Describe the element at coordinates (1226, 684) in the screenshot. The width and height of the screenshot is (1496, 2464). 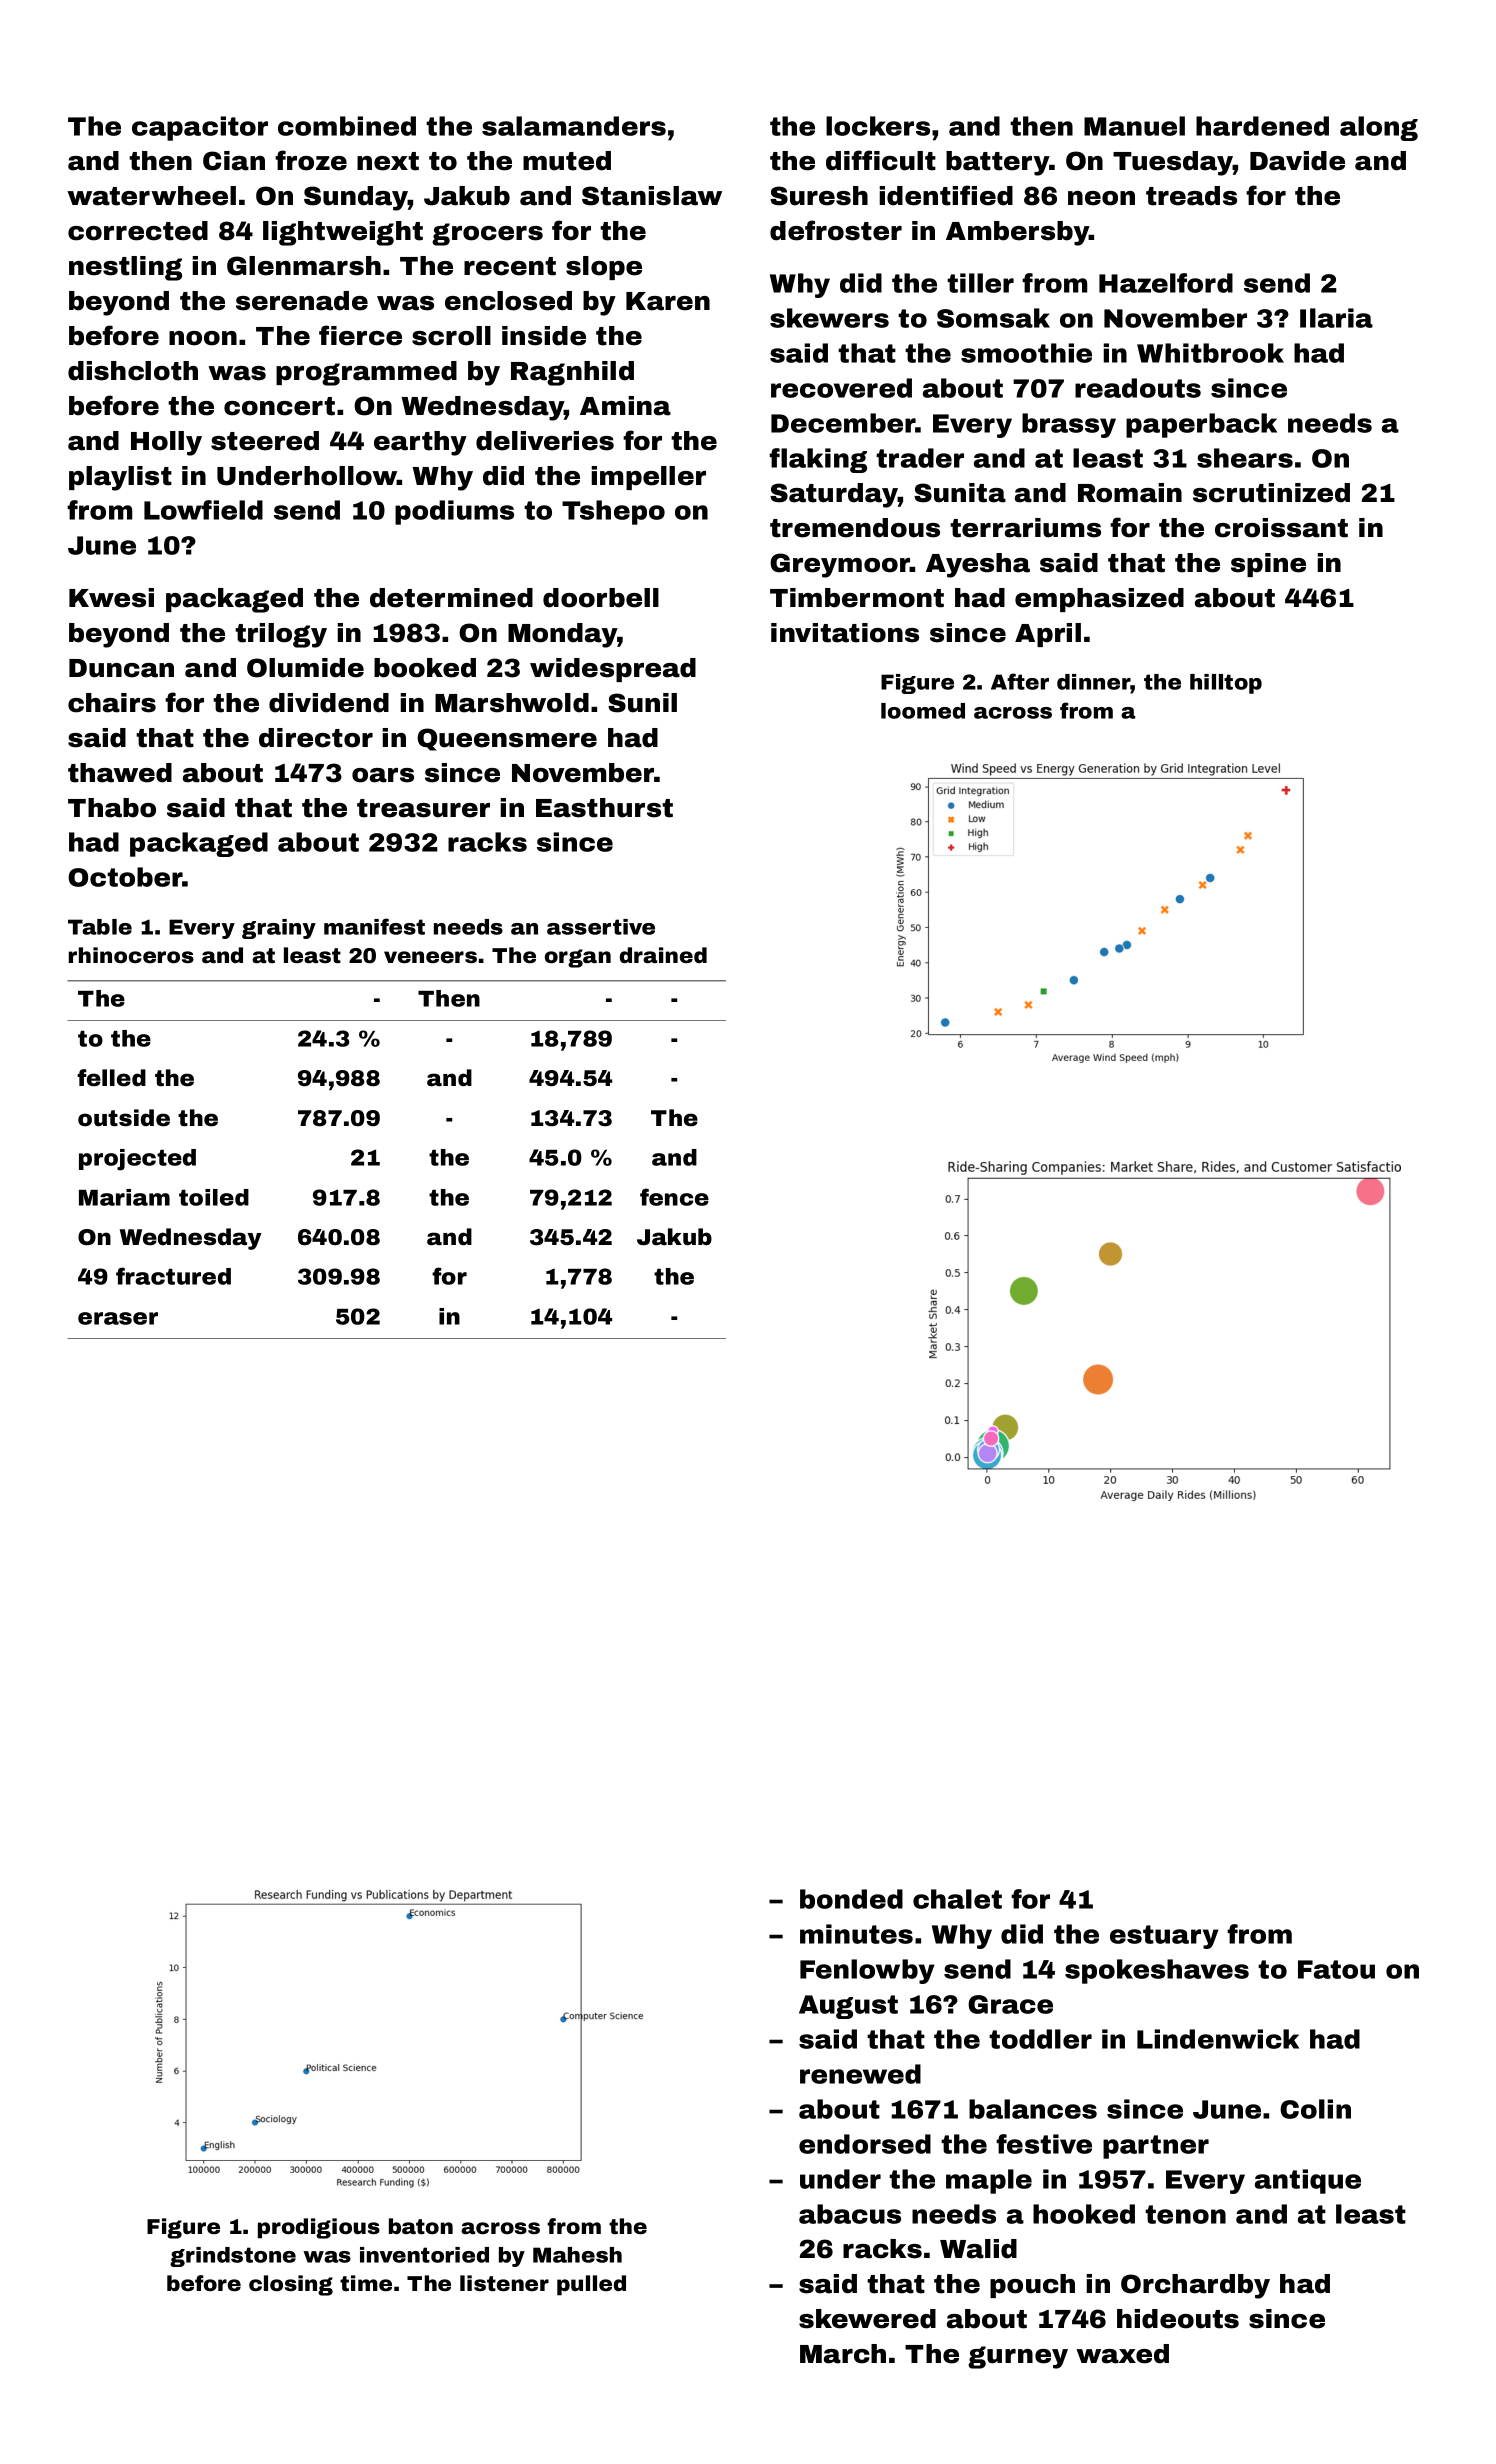
I see `hilltop` at that location.
